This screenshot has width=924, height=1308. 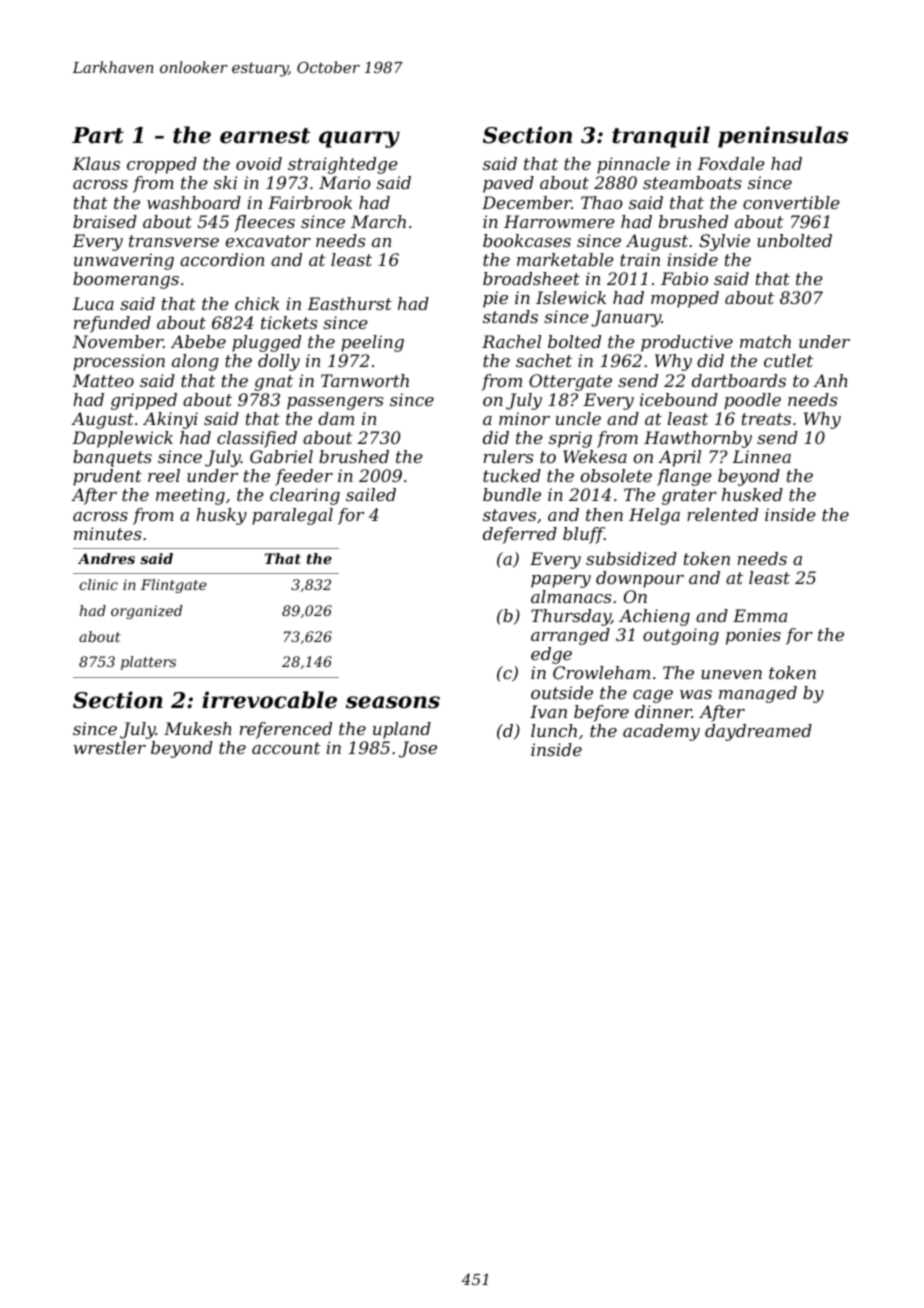 What do you see at coordinates (508, 184) in the screenshot?
I see `paved` at bounding box center [508, 184].
